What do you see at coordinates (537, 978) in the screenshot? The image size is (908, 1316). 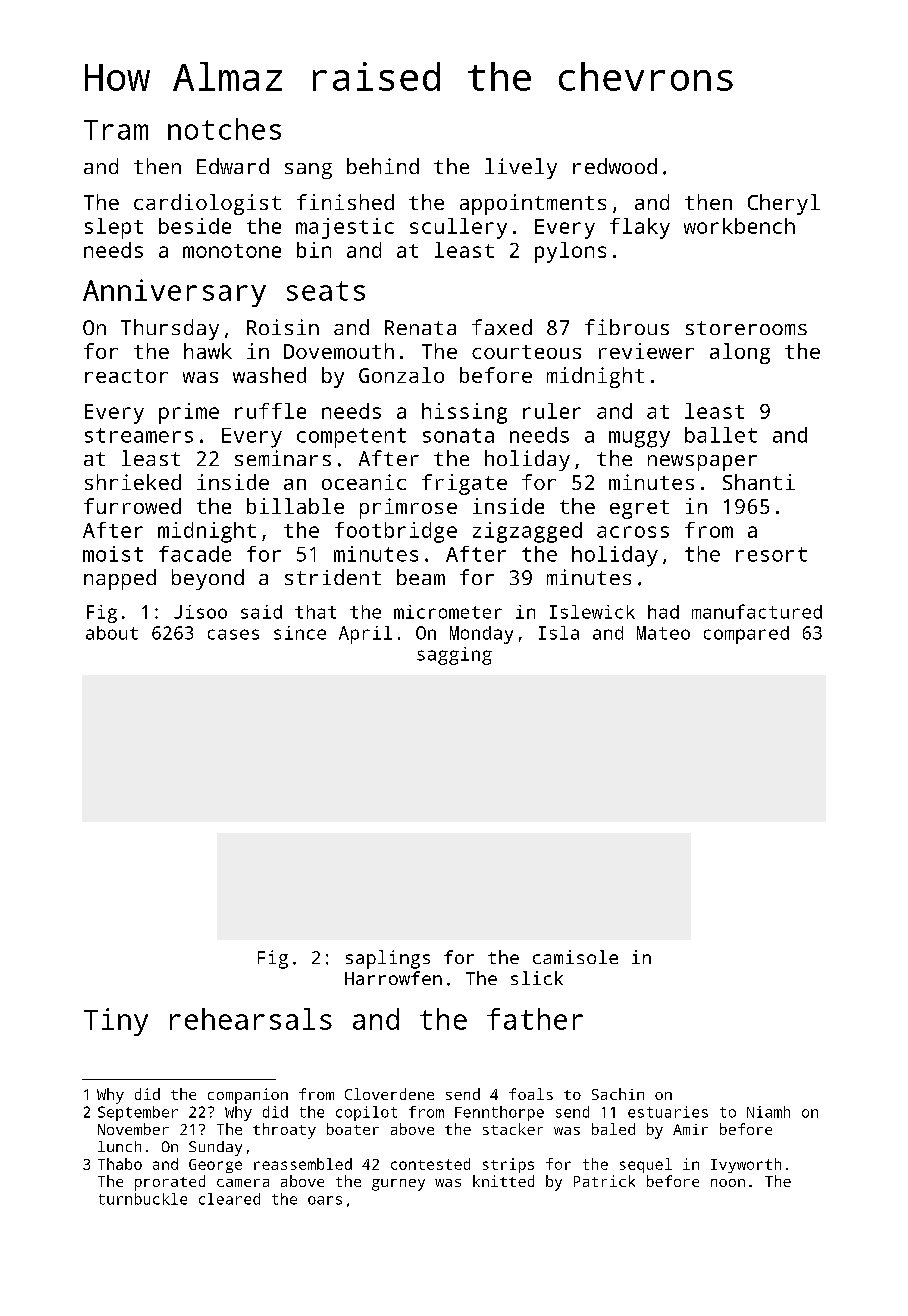 I see `slick` at bounding box center [537, 978].
